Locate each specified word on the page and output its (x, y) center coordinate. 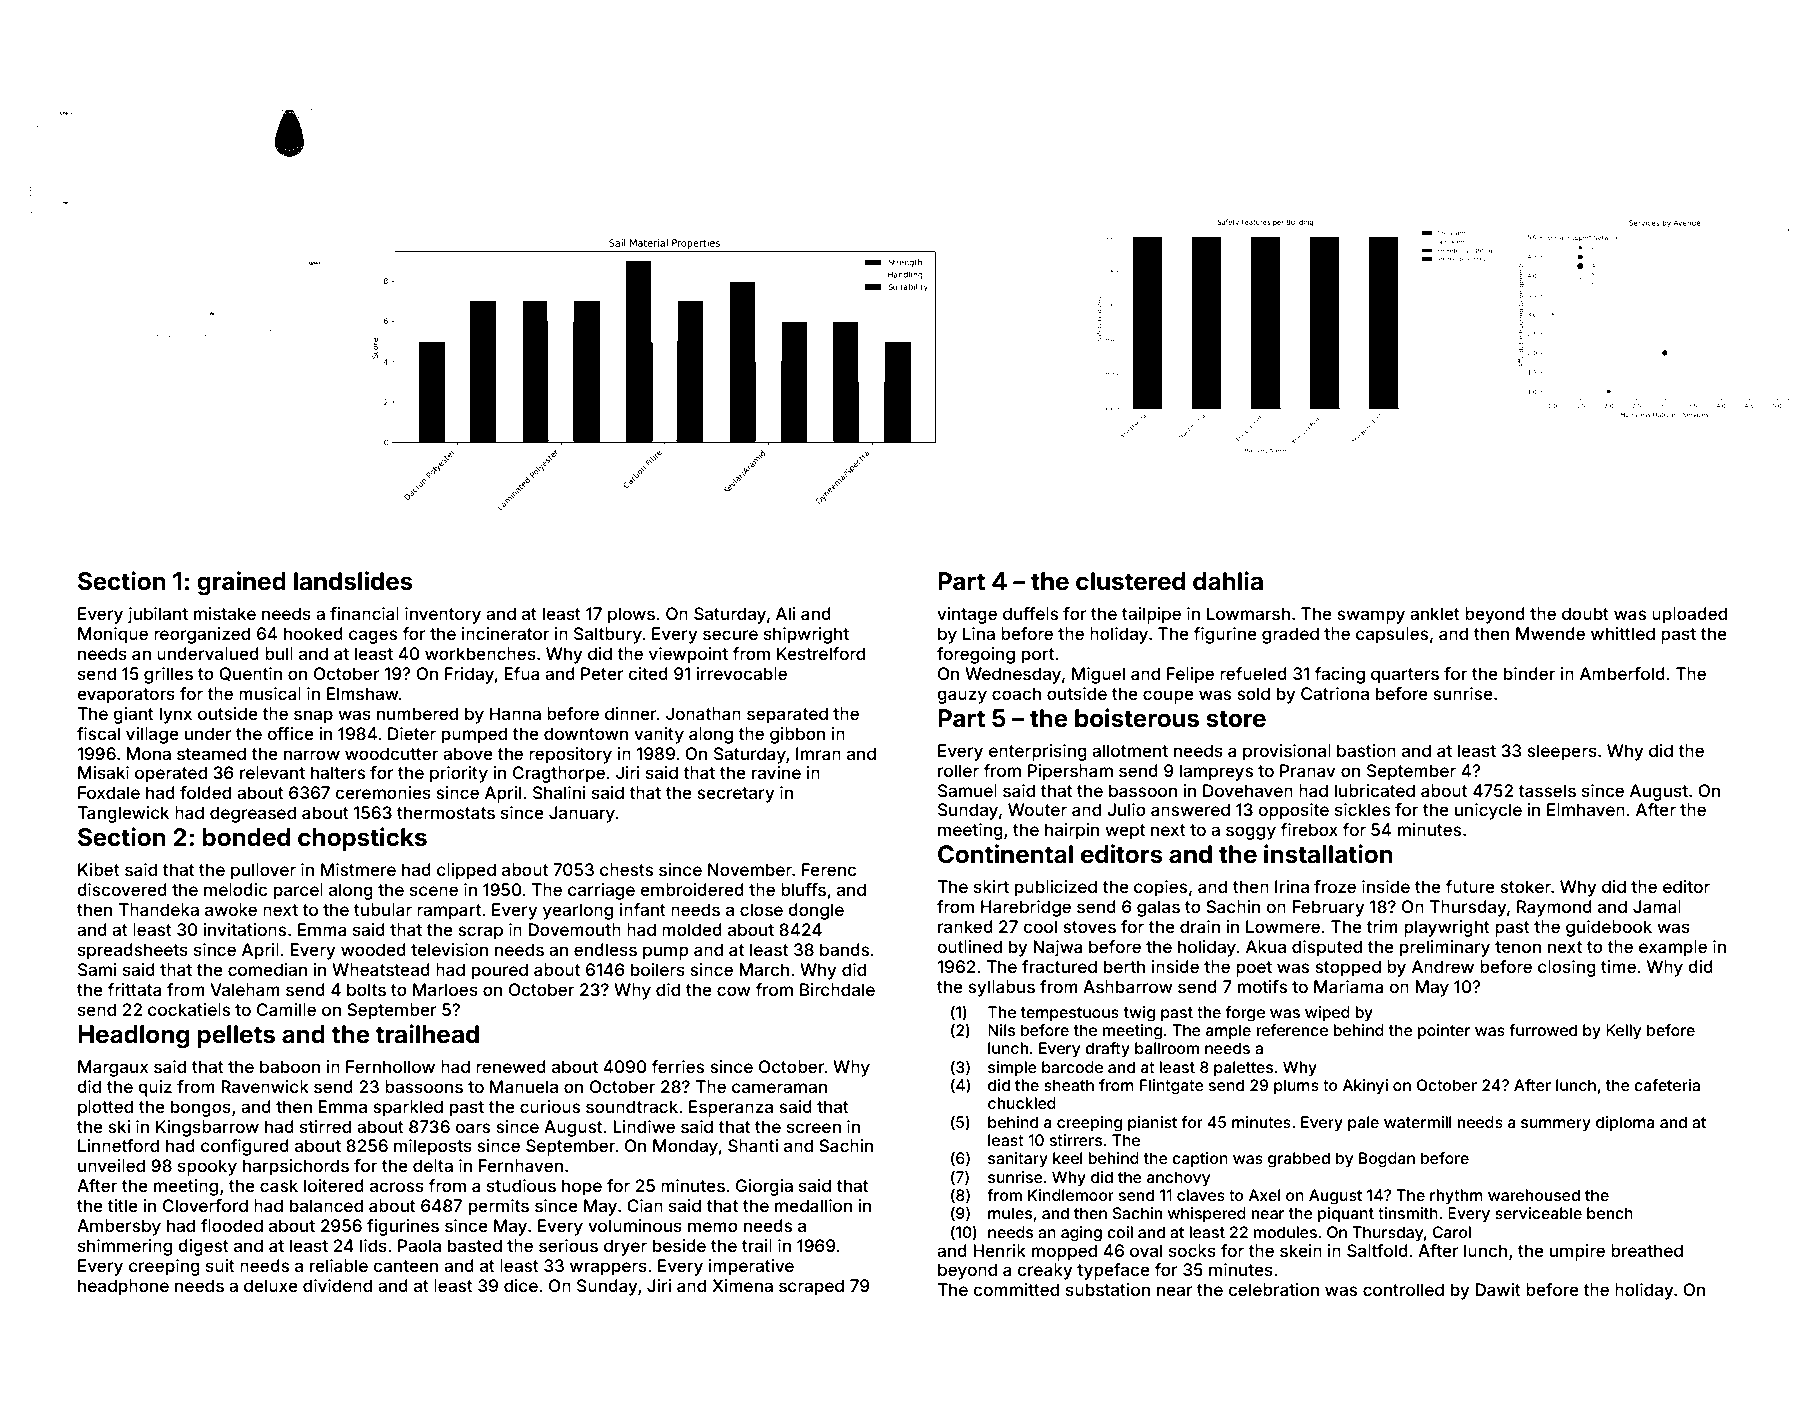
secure (730, 635)
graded (1290, 635)
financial (364, 613)
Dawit (1498, 1289)
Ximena (742, 1285)
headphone (123, 1287)
